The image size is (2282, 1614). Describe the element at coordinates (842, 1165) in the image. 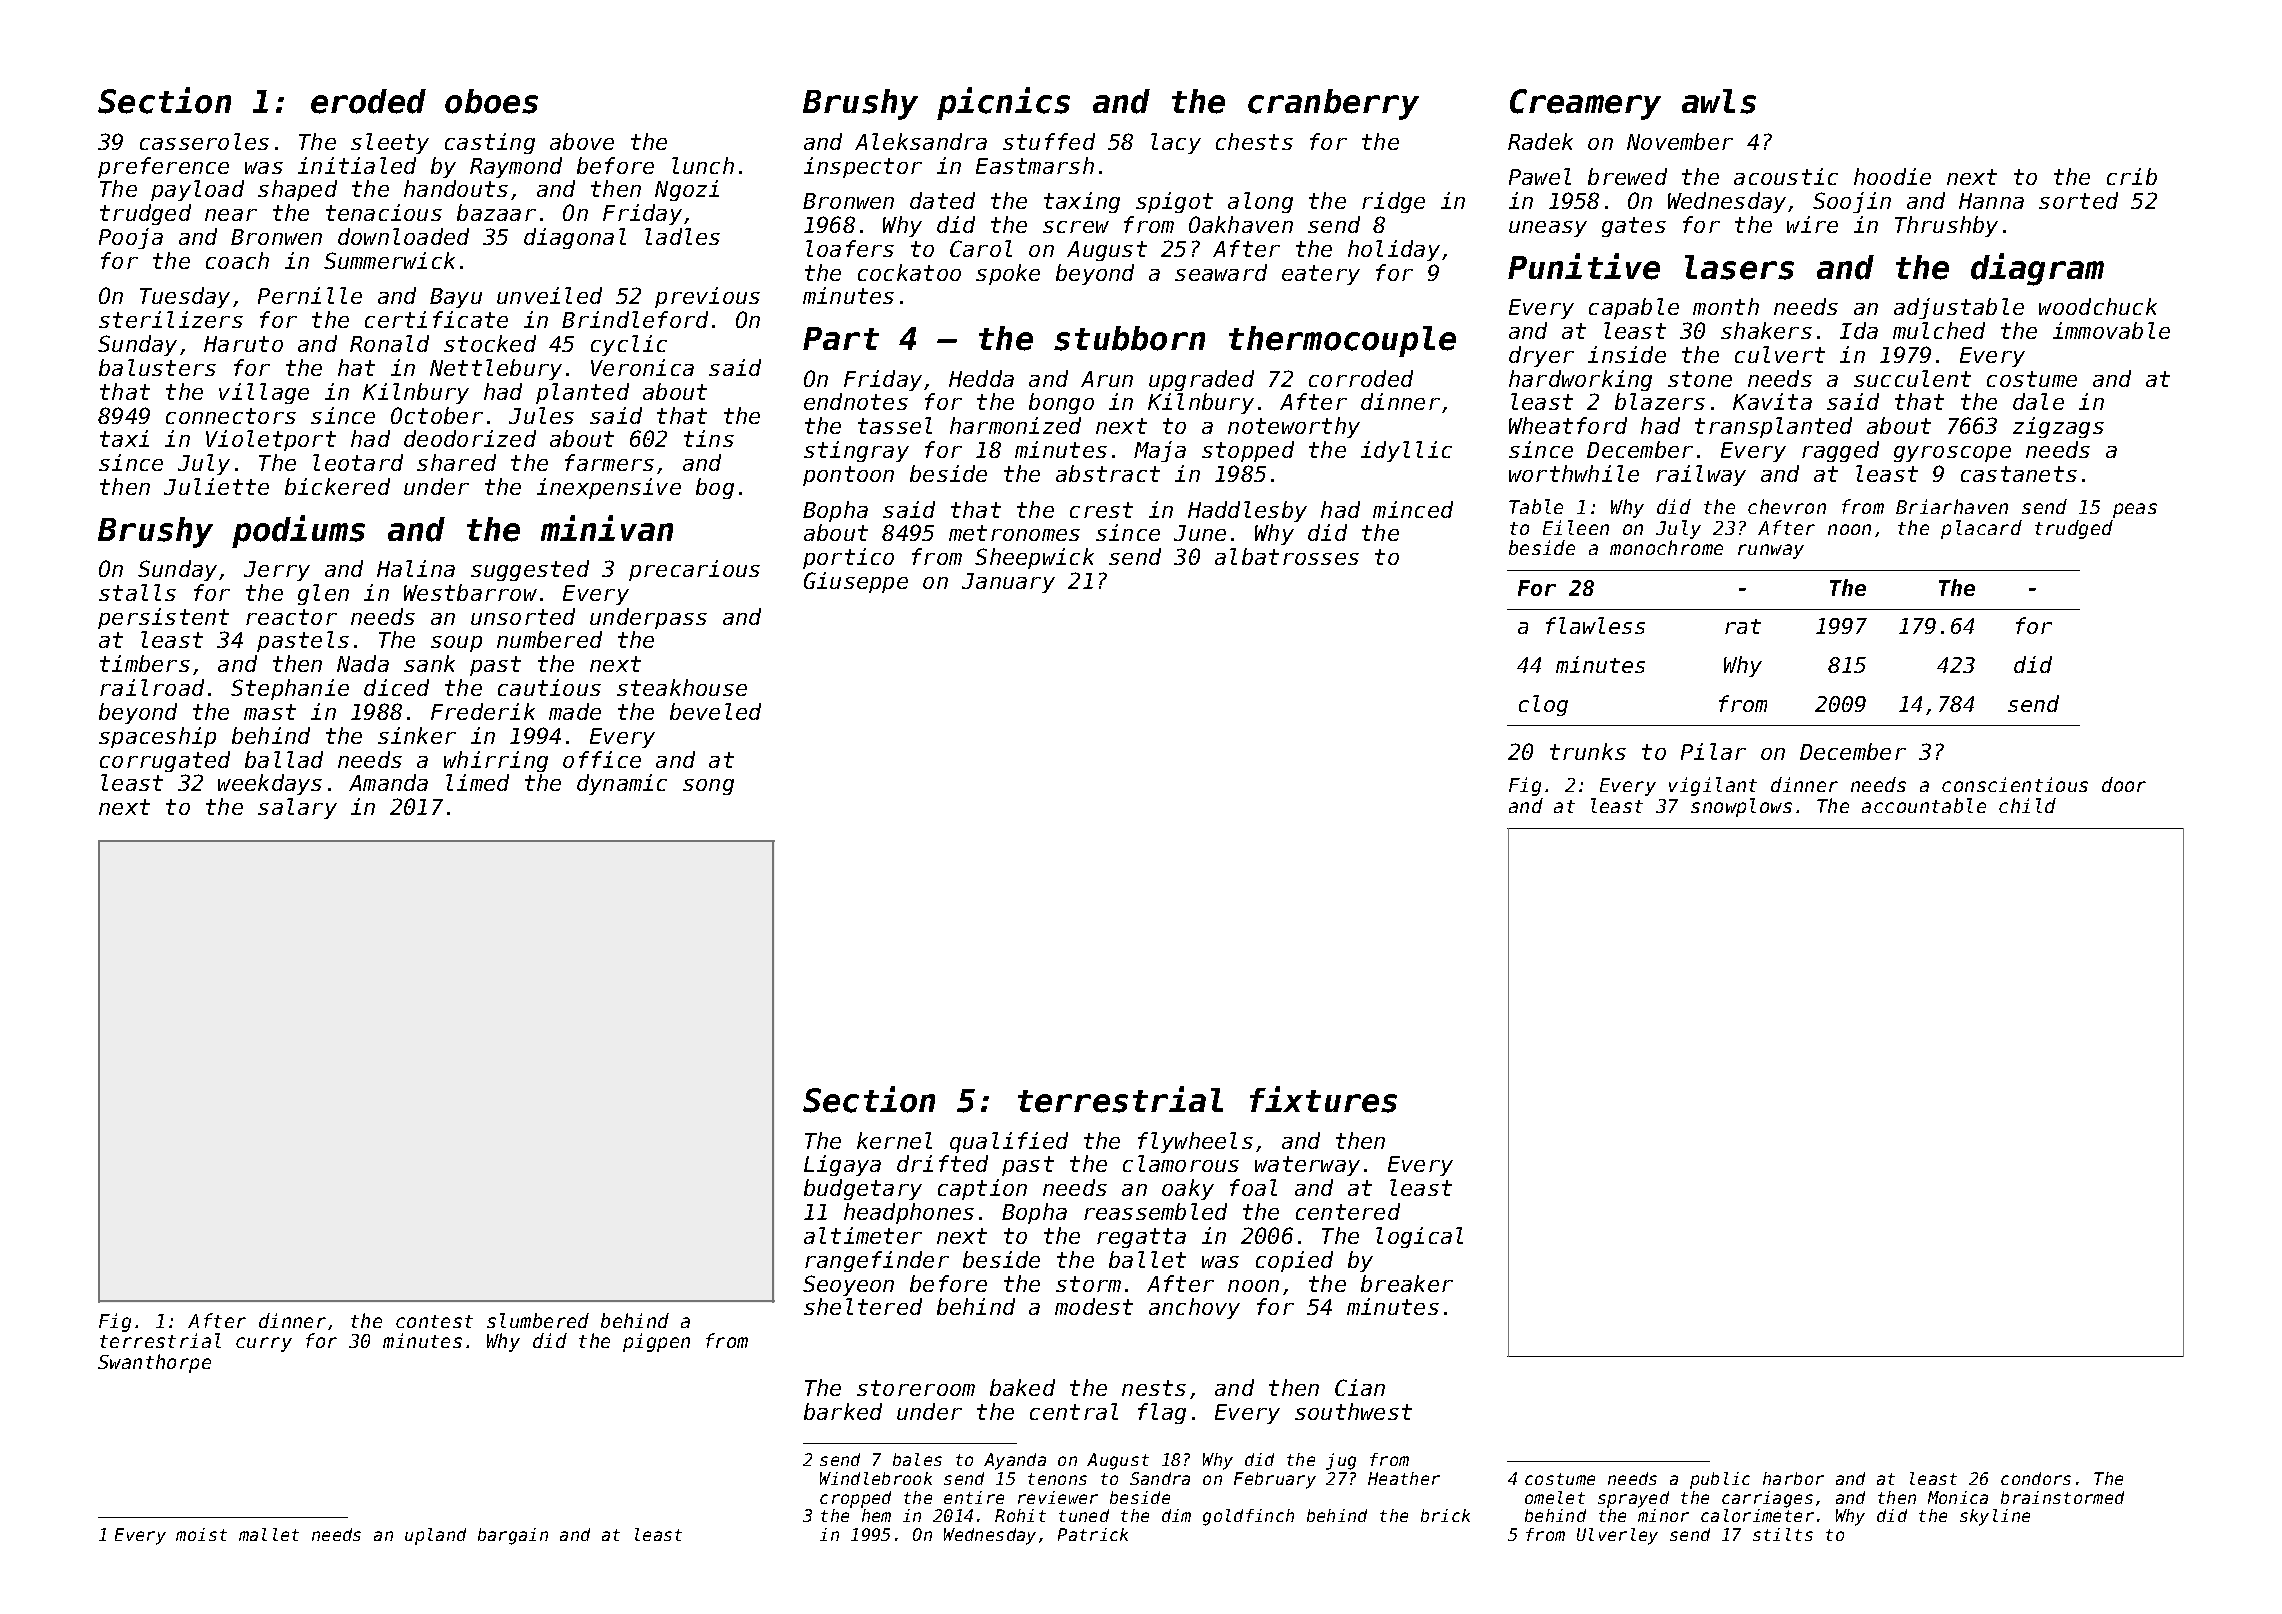

I see `Ligaya` at that location.
